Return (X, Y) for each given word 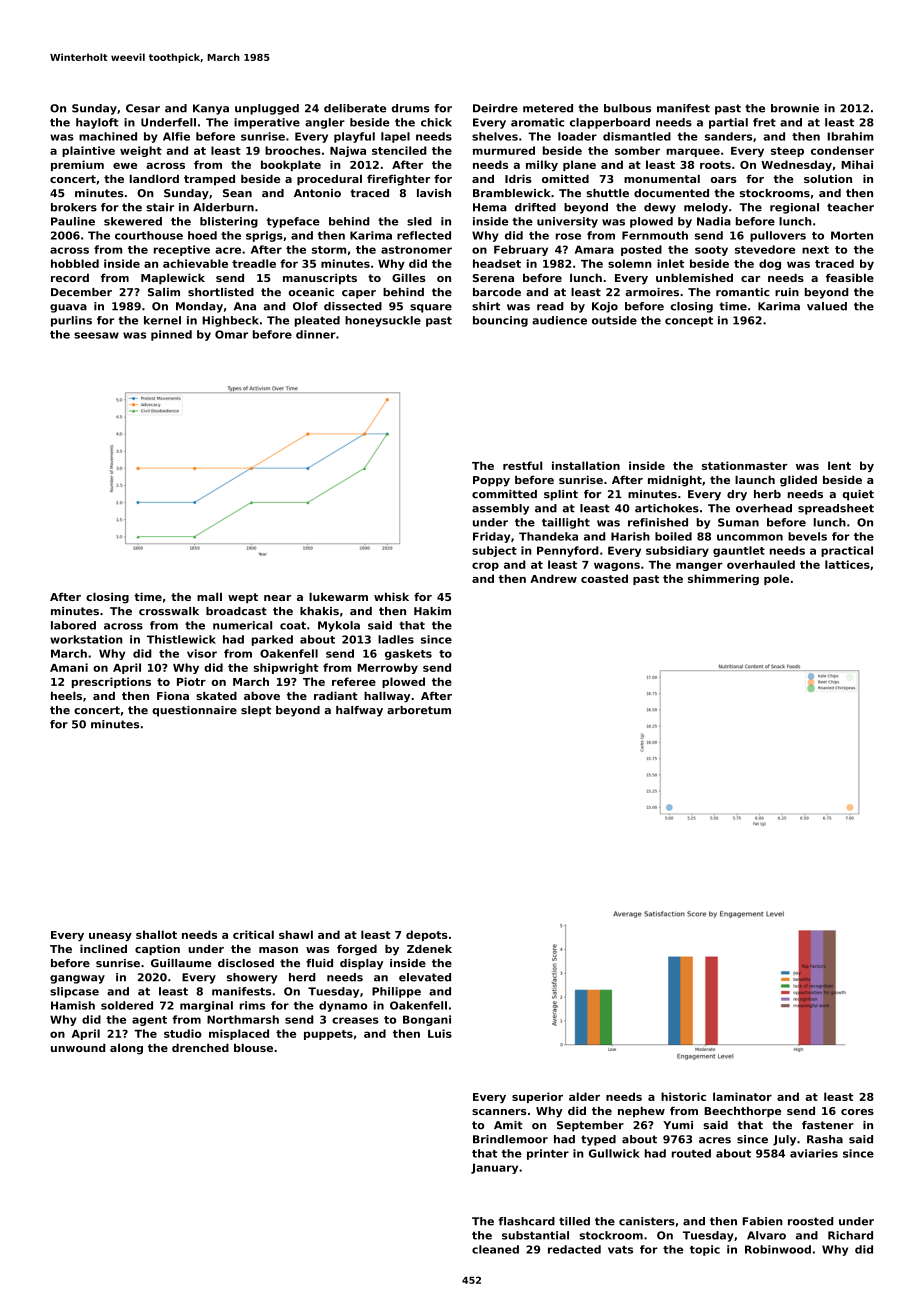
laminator (742, 1096)
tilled (574, 1221)
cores (857, 1112)
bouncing (500, 321)
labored (73, 625)
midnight (675, 481)
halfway (359, 711)
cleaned (495, 1249)
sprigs (264, 236)
